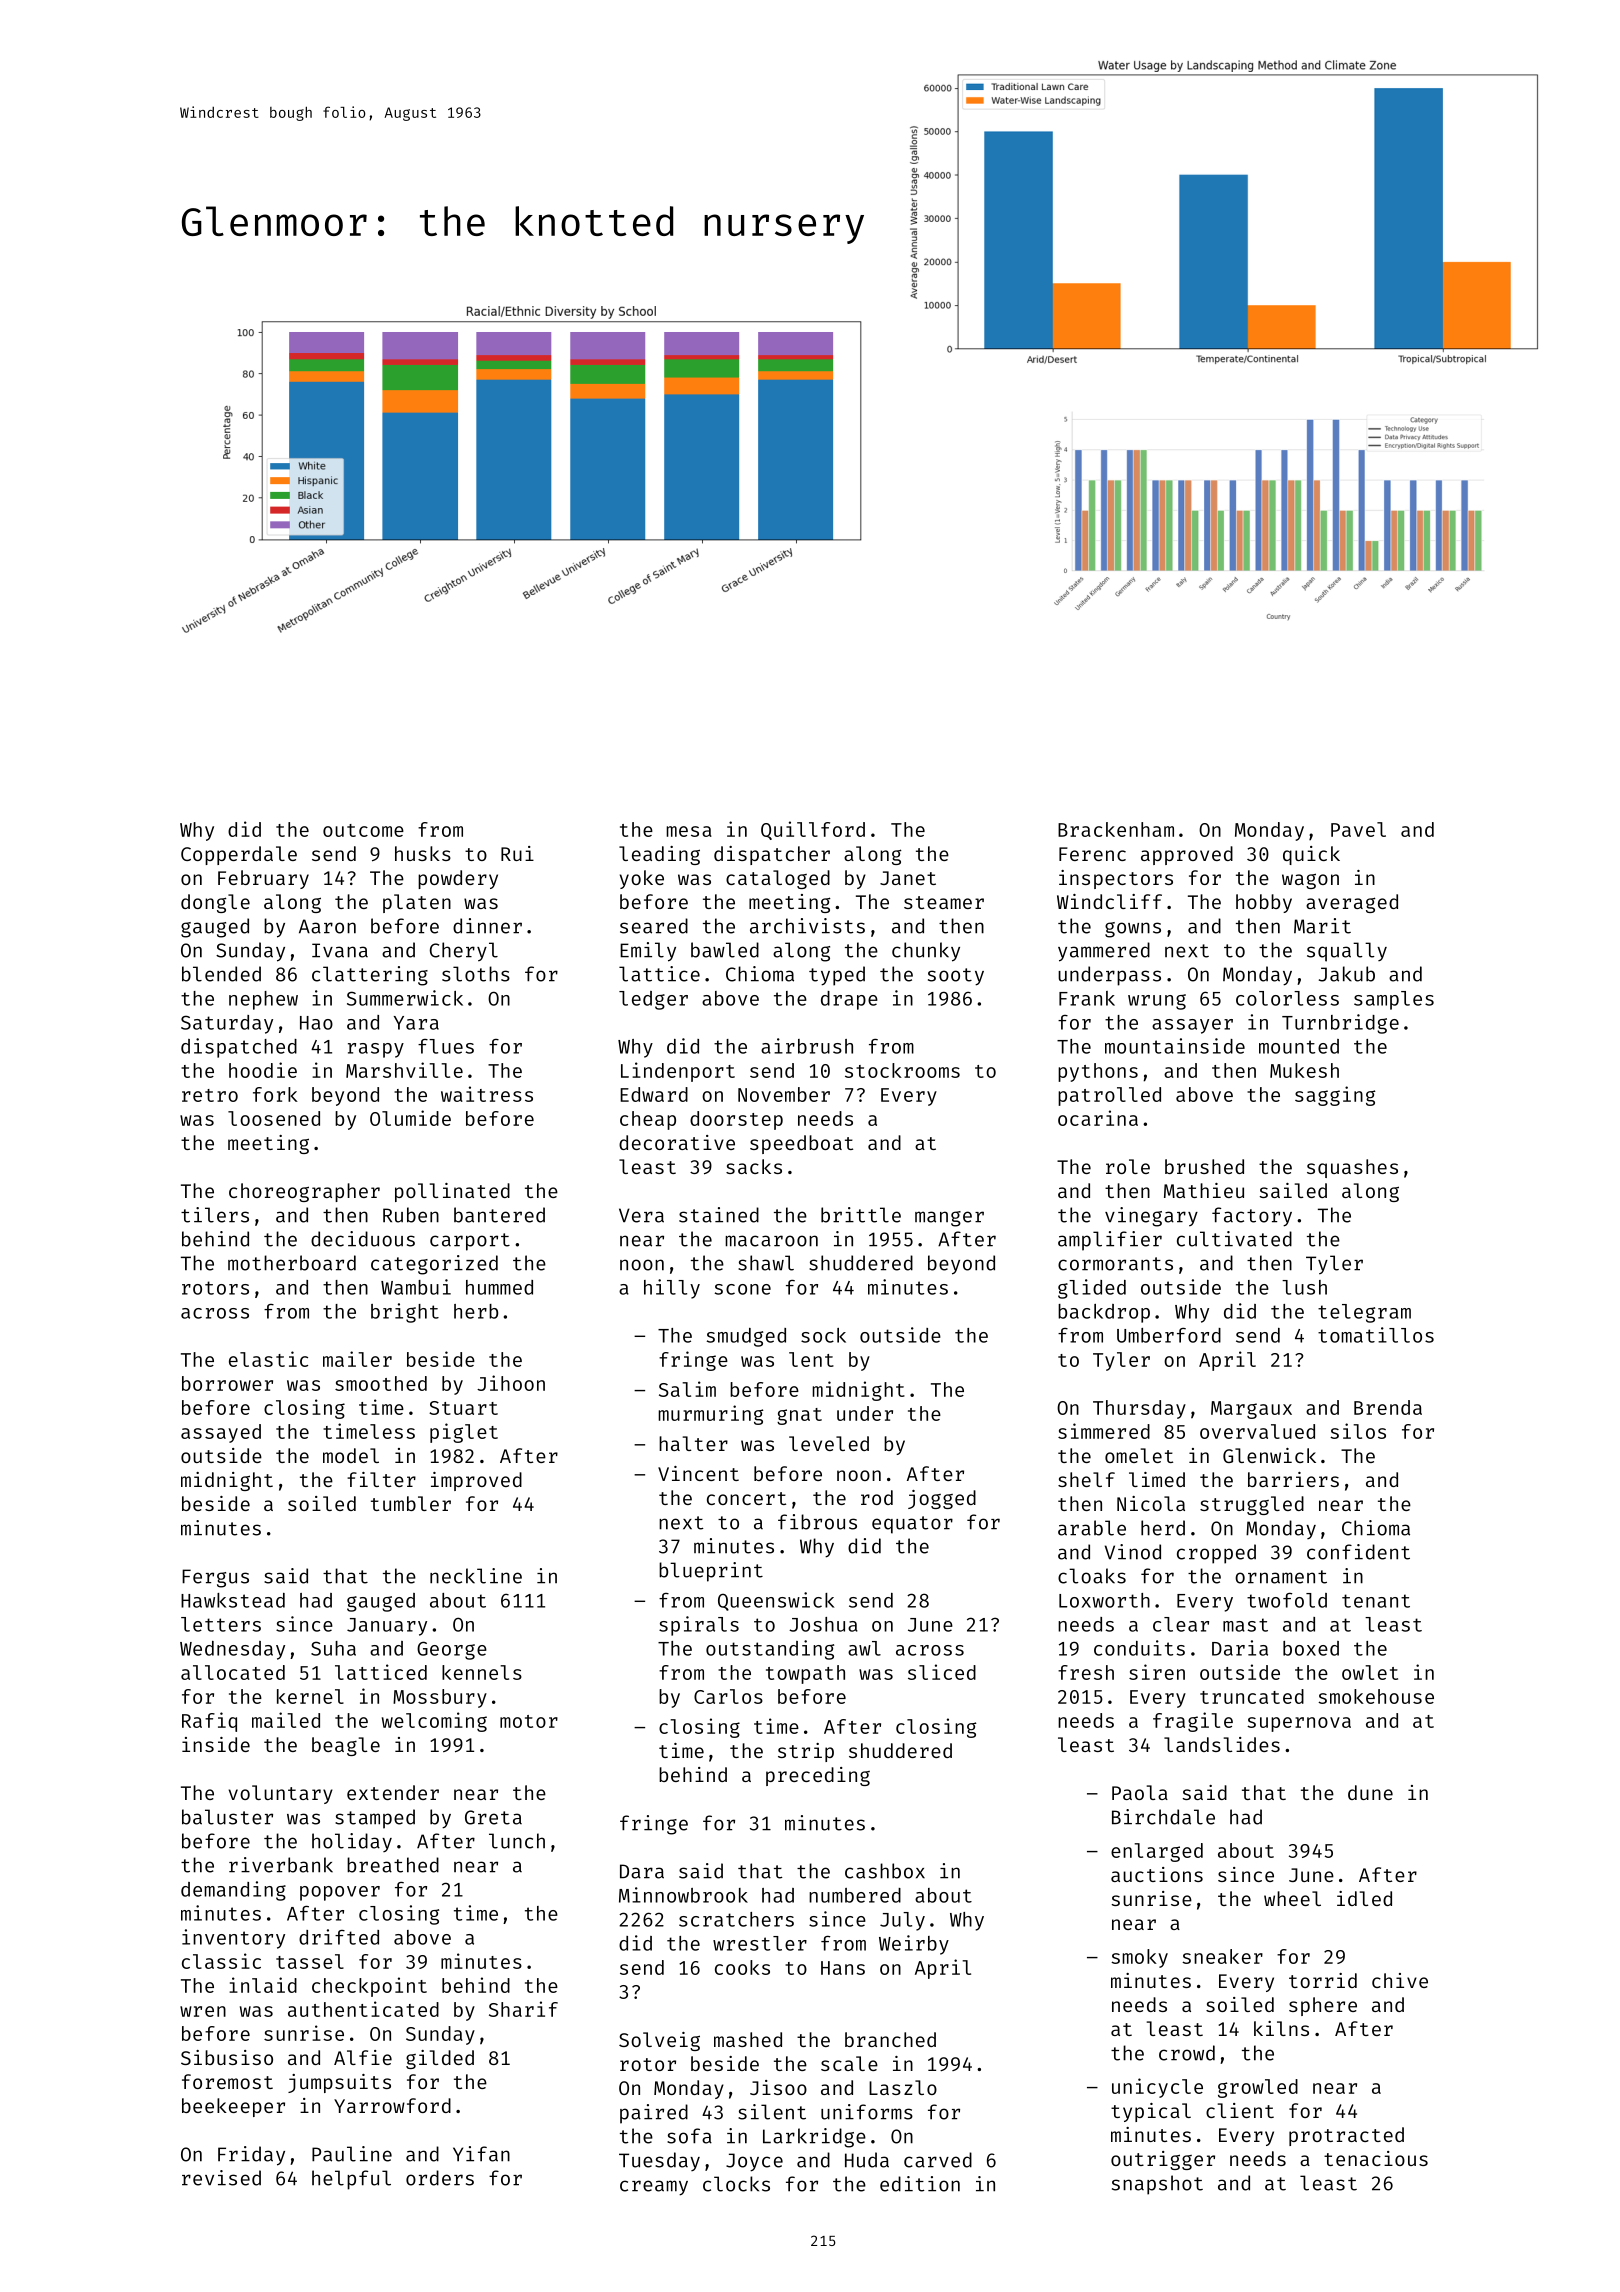 Image resolution: width=1620 pixels, height=2292 pixels. Describe the element at coordinates (677, 1142) in the screenshot. I see `decorative` at that location.
